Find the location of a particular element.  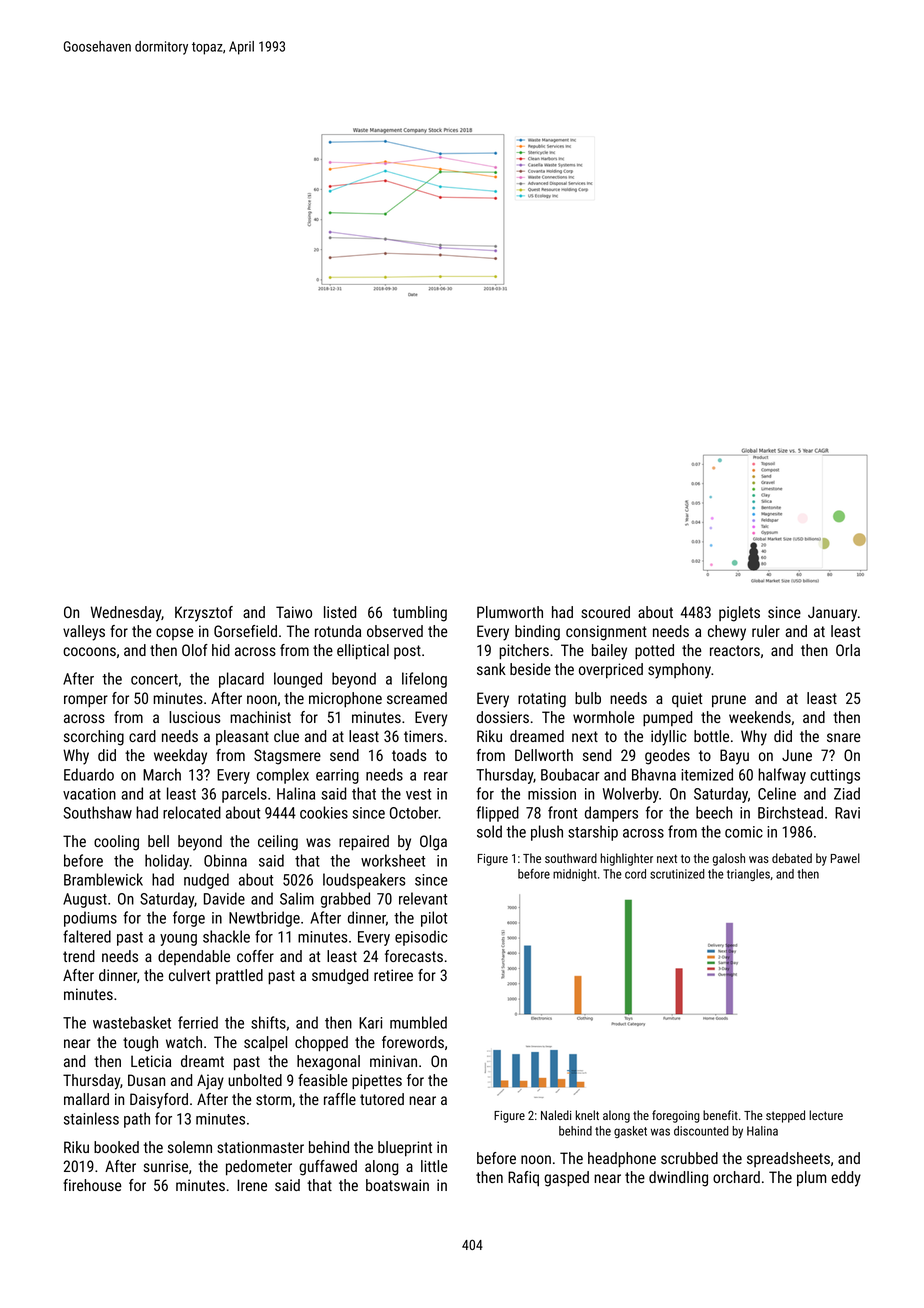

lecture is located at coordinates (826, 1115).
